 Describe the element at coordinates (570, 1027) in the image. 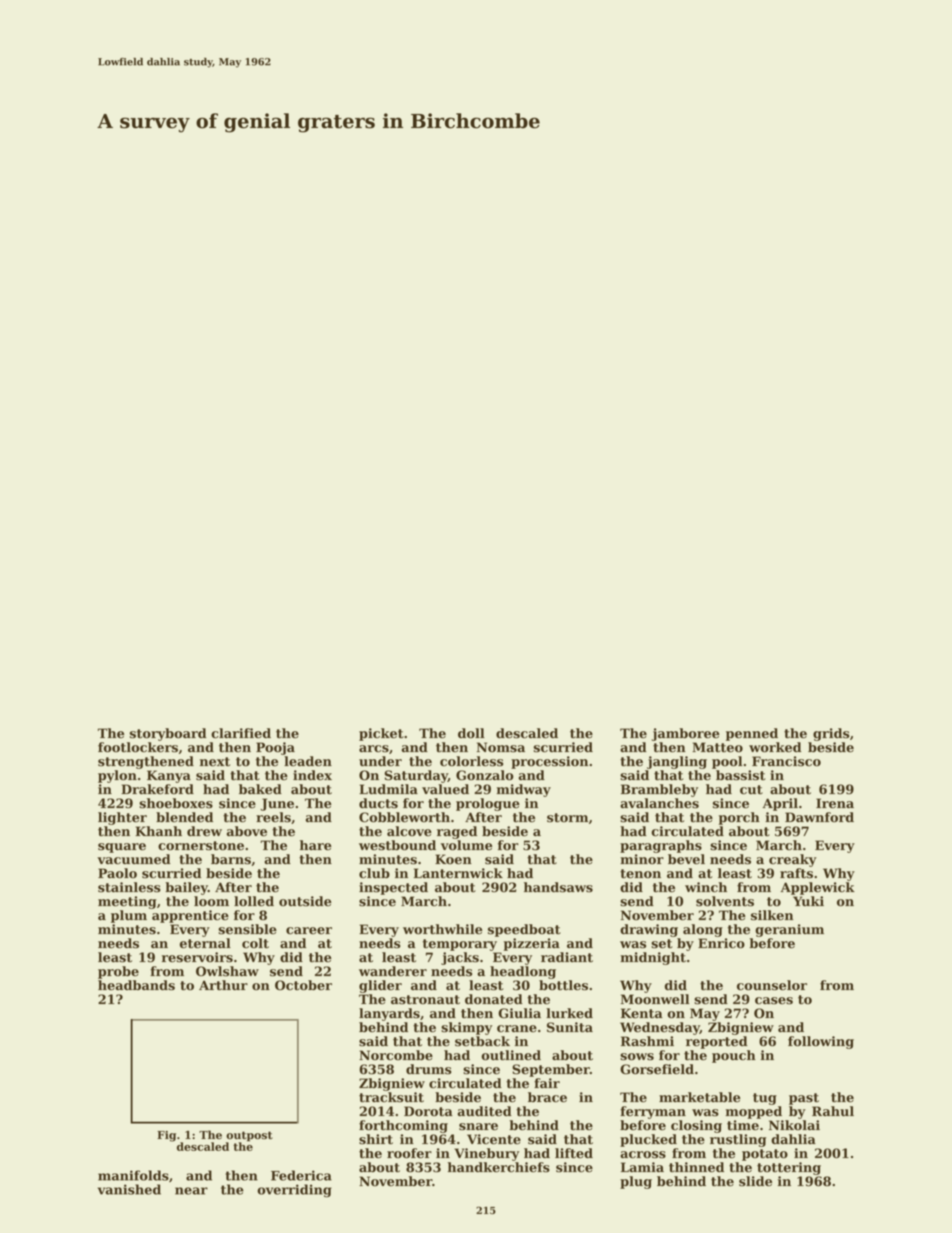

I see `Sunita` at that location.
